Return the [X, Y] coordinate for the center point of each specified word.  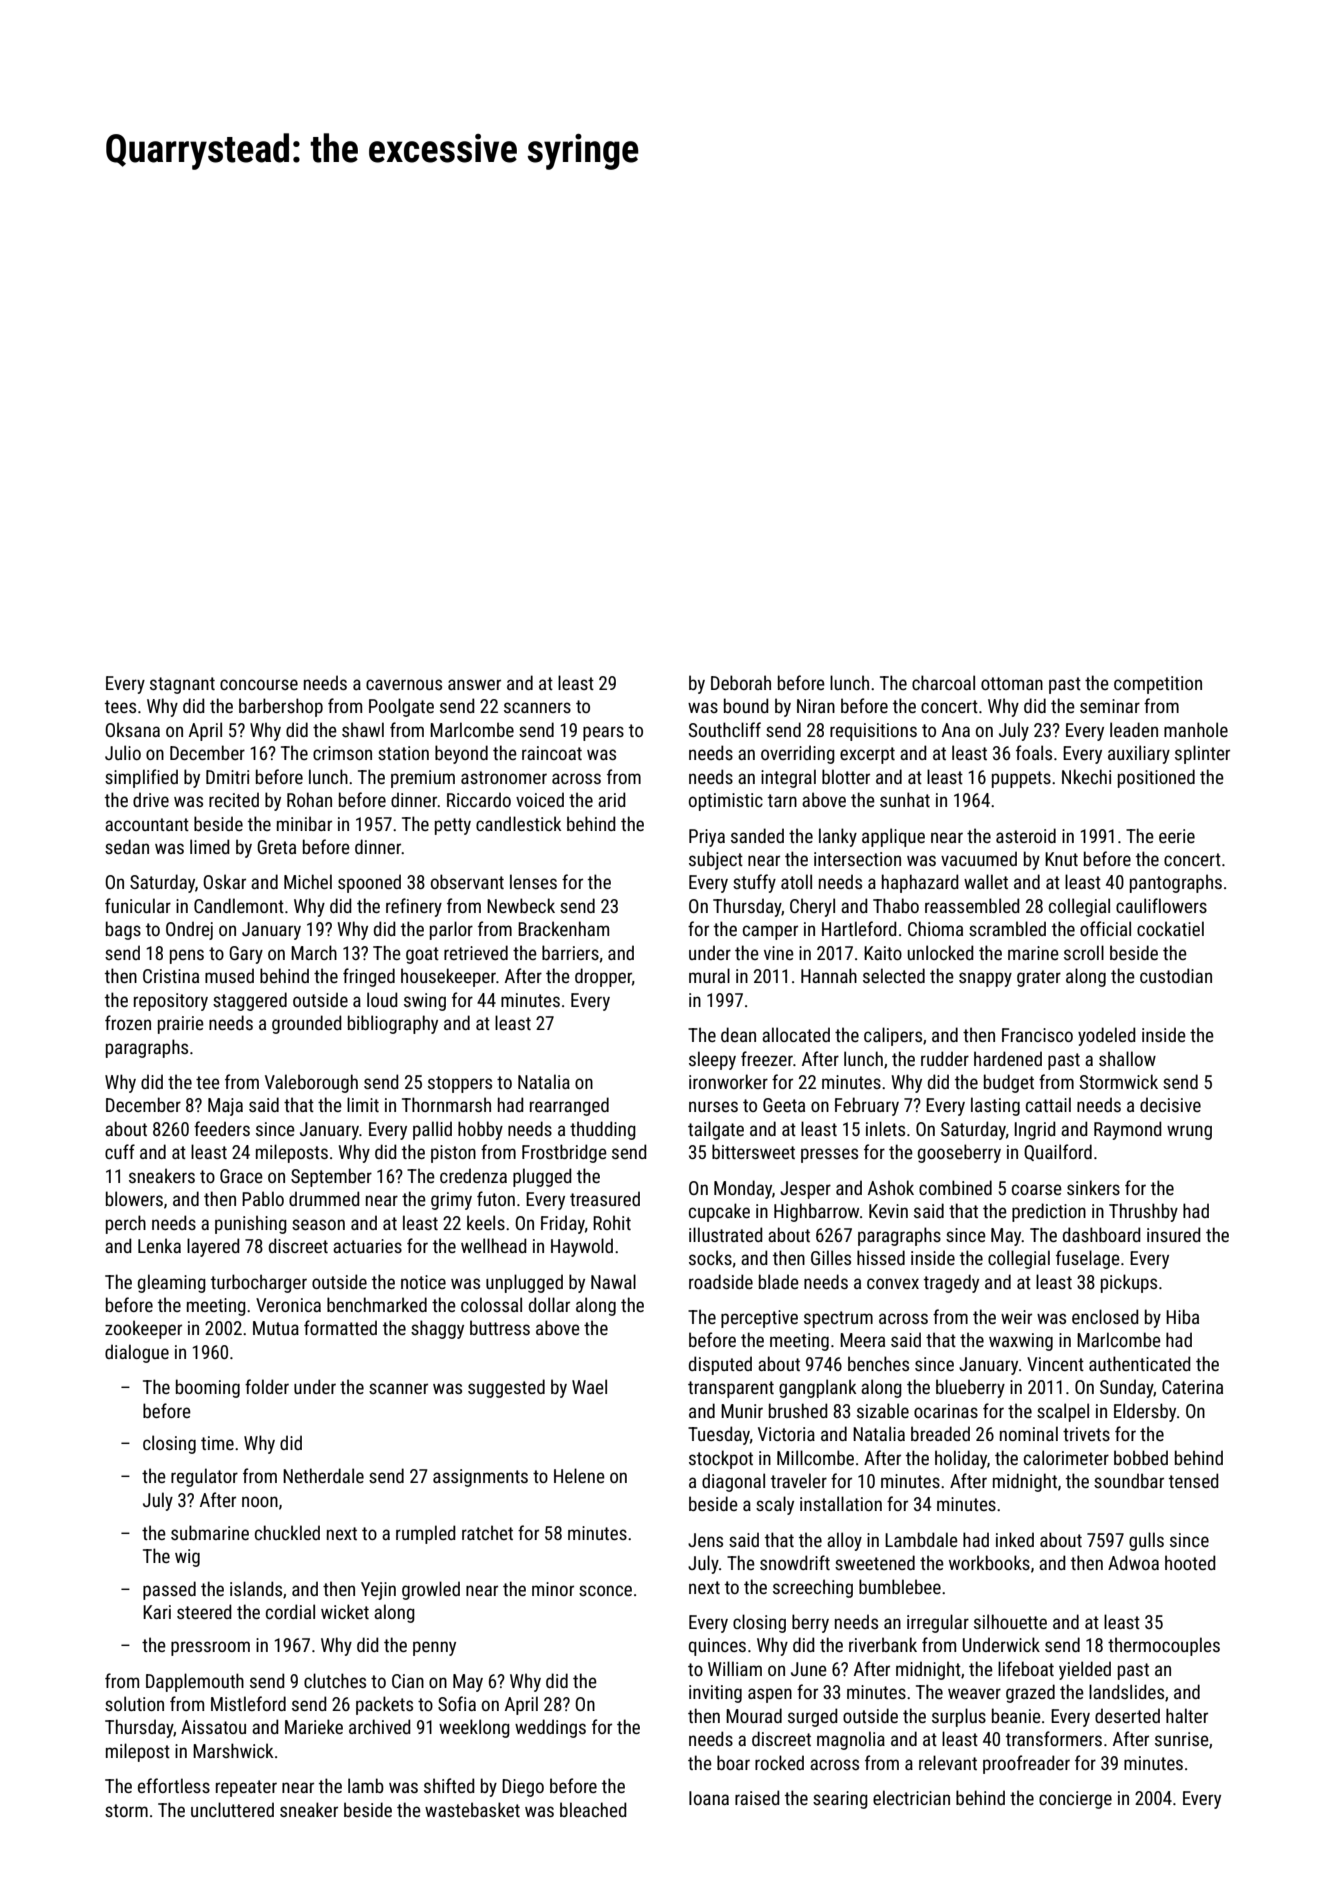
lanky [838, 837]
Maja [225, 1107]
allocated [796, 1034]
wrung [1189, 1132]
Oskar [224, 881]
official [1105, 928]
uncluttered [232, 1809]
